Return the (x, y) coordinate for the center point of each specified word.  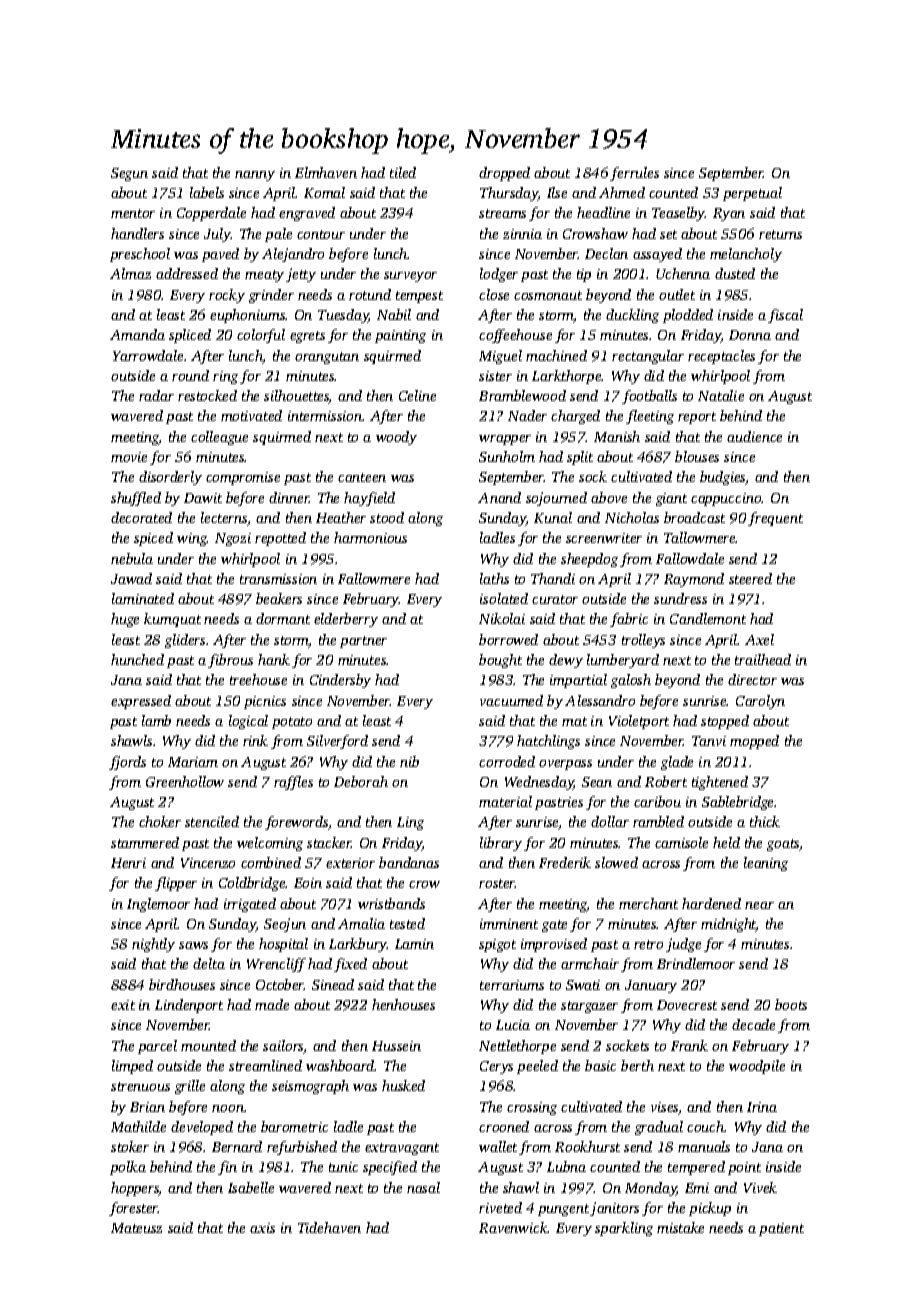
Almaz (130, 273)
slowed (616, 862)
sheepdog (589, 560)
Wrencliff (276, 965)
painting (400, 336)
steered (750, 578)
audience (754, 436)
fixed (350, 965)
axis (262, 1228)
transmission (278, 579)
